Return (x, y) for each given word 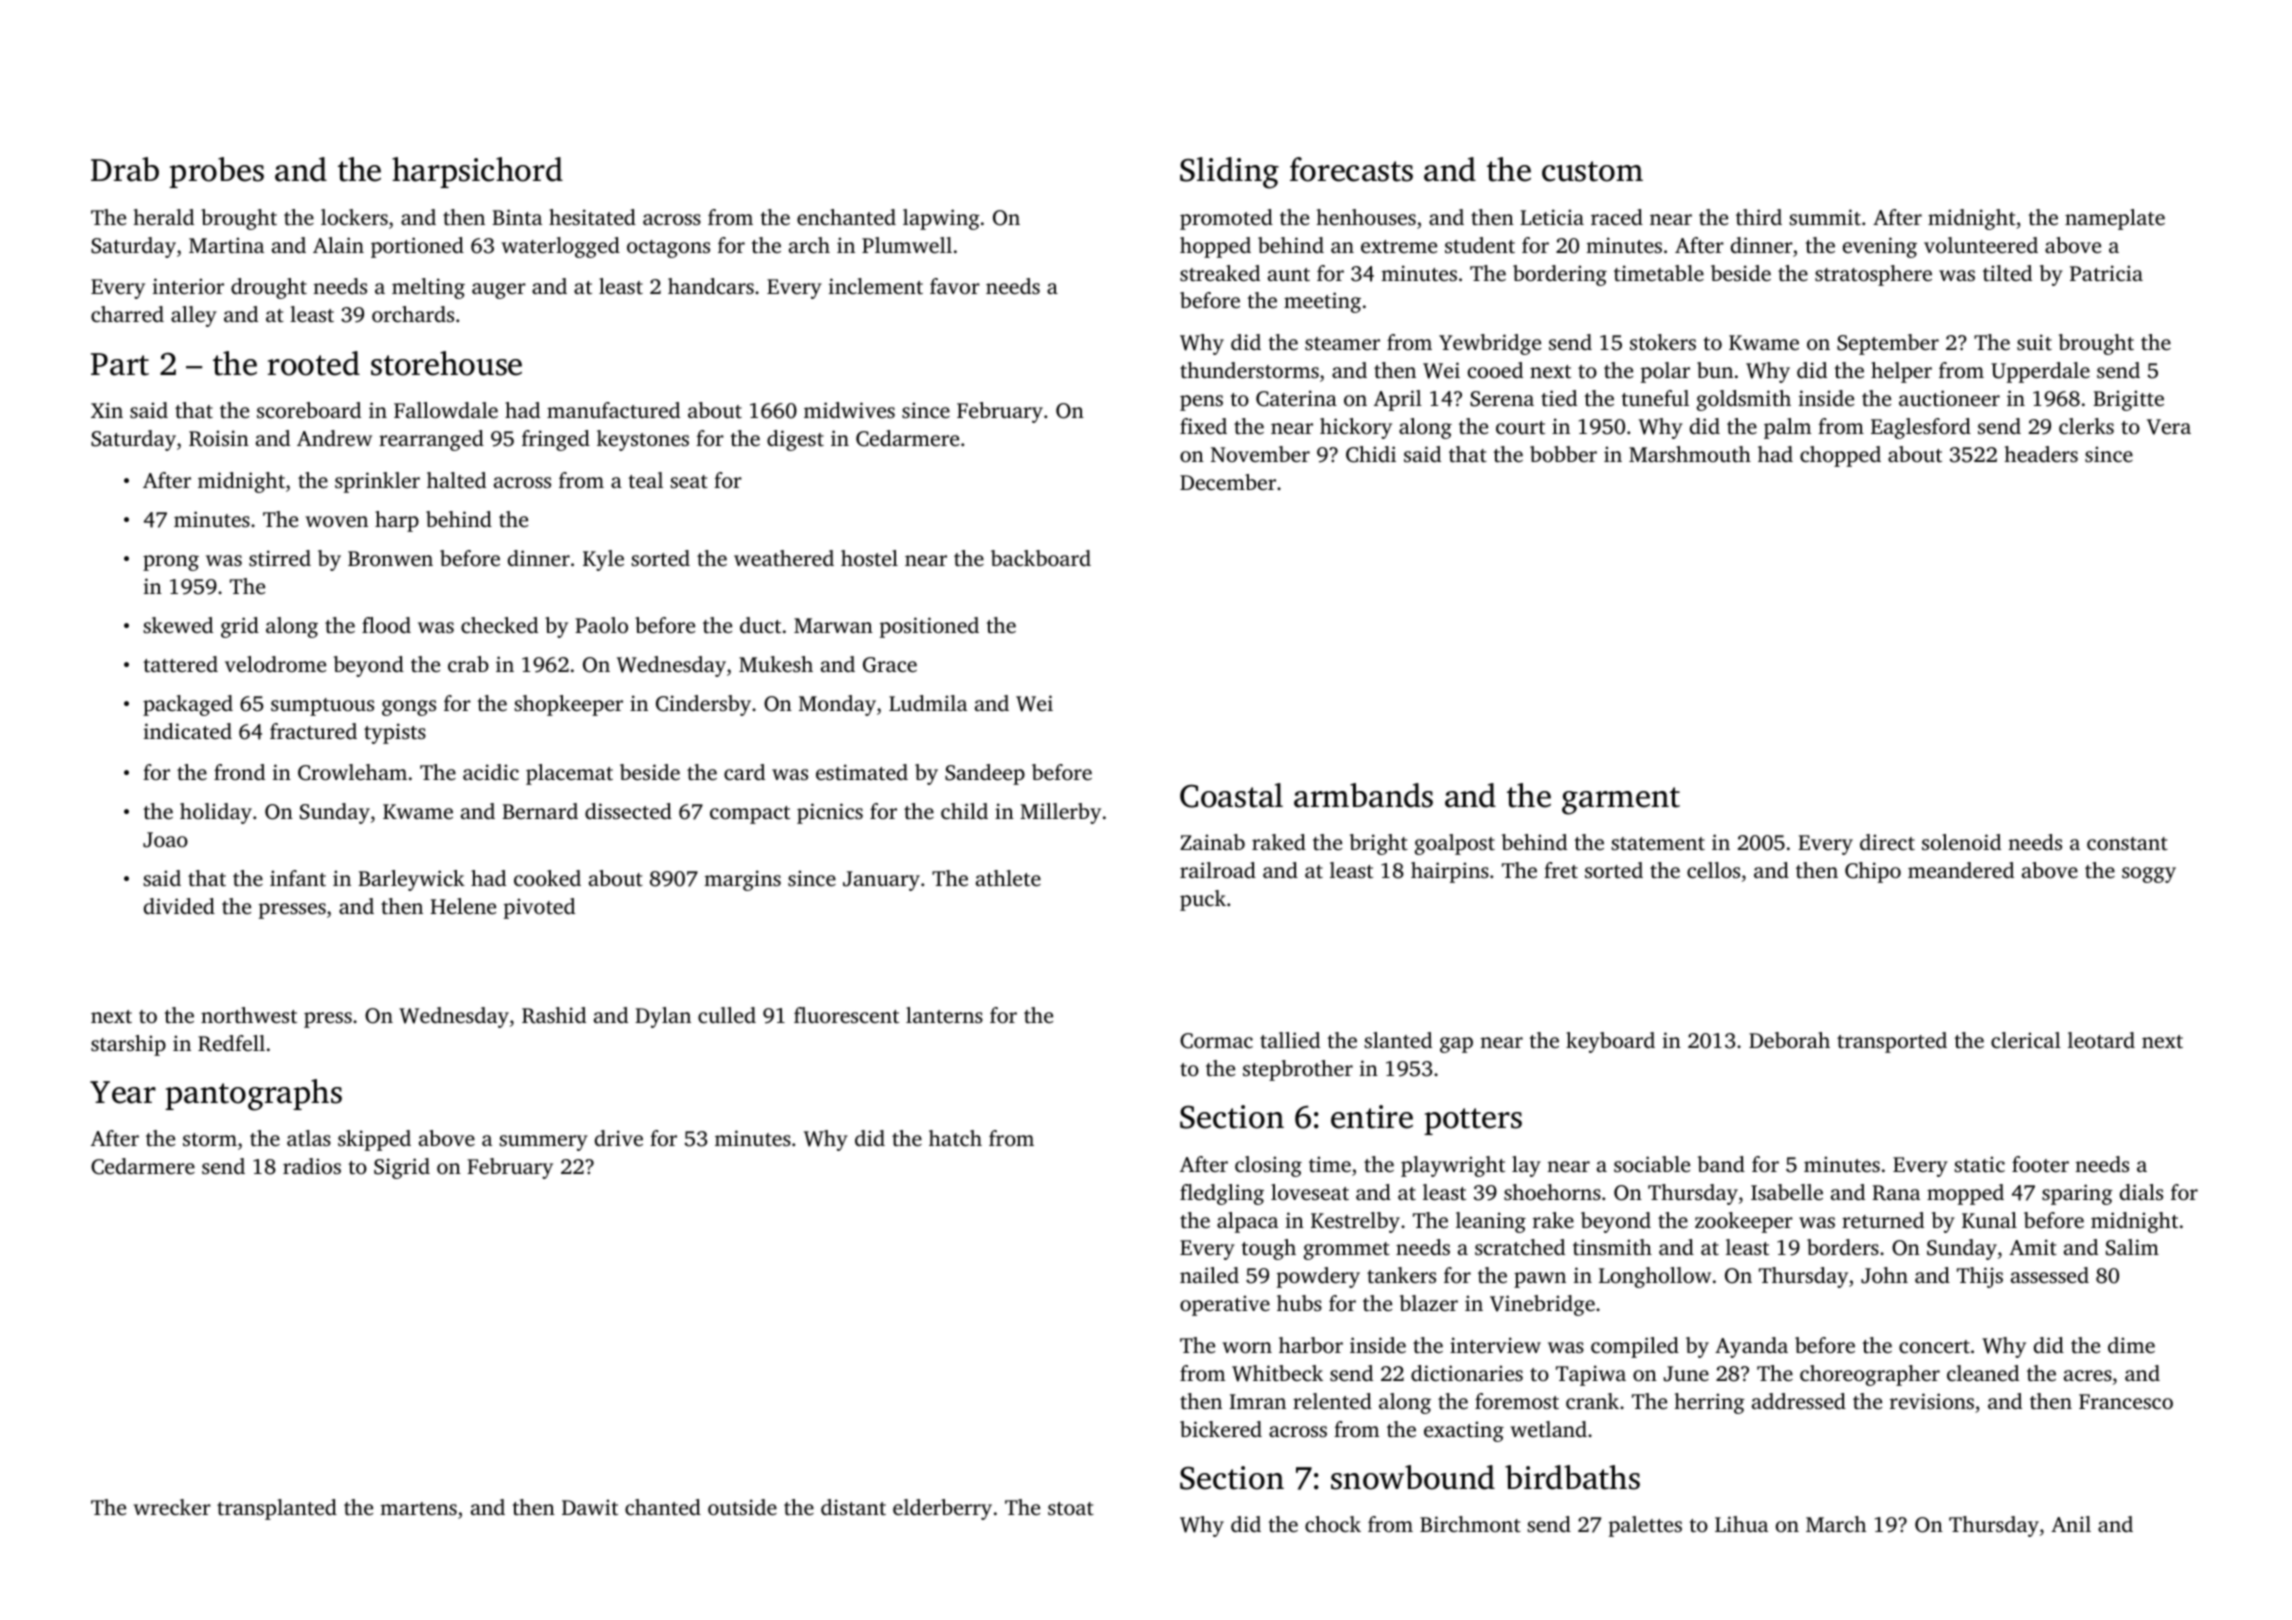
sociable (1652, 1164)
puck (1203, 900)
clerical (2026, 1040)
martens (418, 1508)
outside (742, 1507)
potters (1473, 1121)
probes (216, 172)
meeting (1322, 302)
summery (543, 1143)
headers (2041, 454)
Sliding (1229, 173)
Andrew (334, 438)
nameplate (2115, 219)
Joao (165, 840)
